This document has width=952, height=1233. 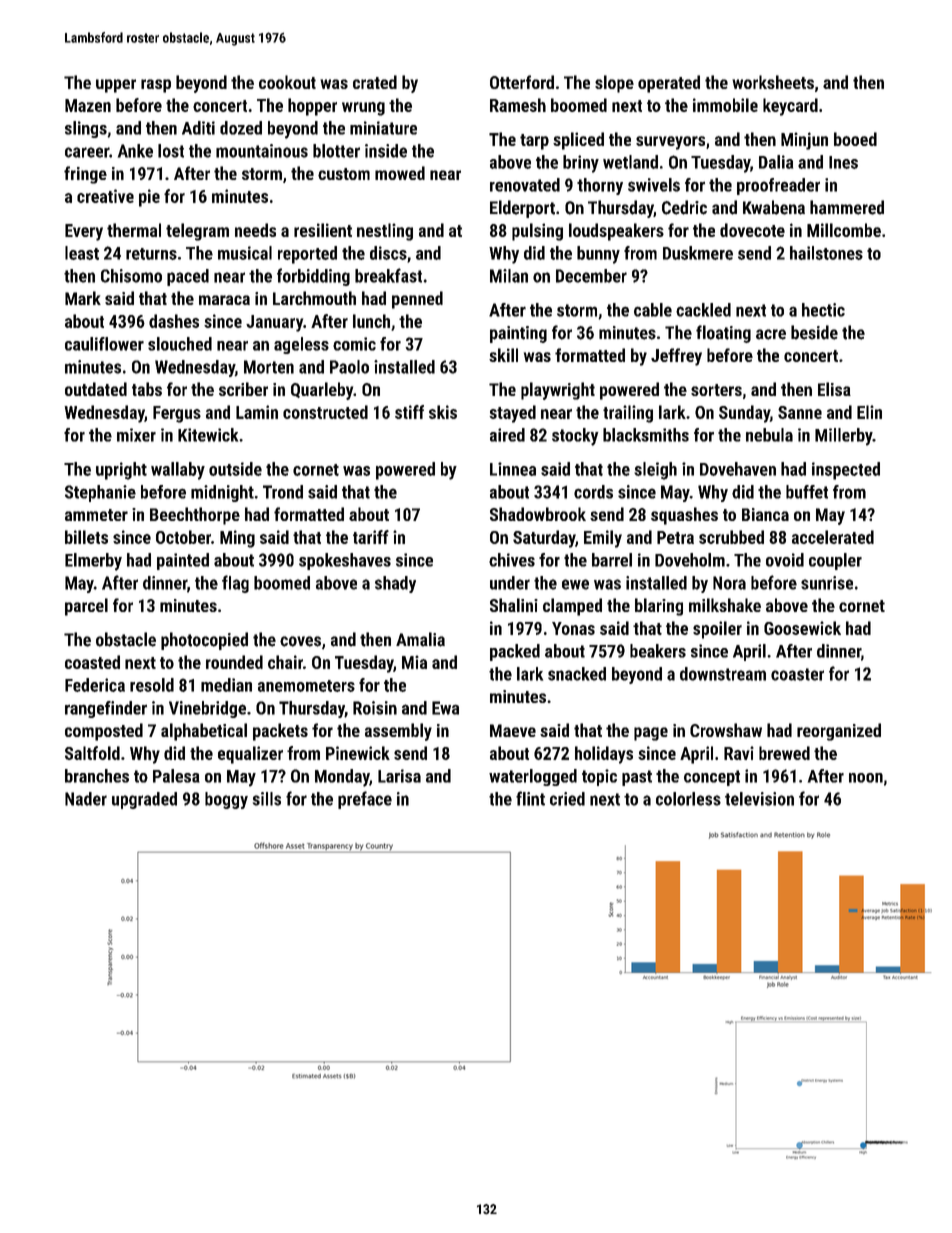 I want to click on acre, so click(x=771, y=334).
